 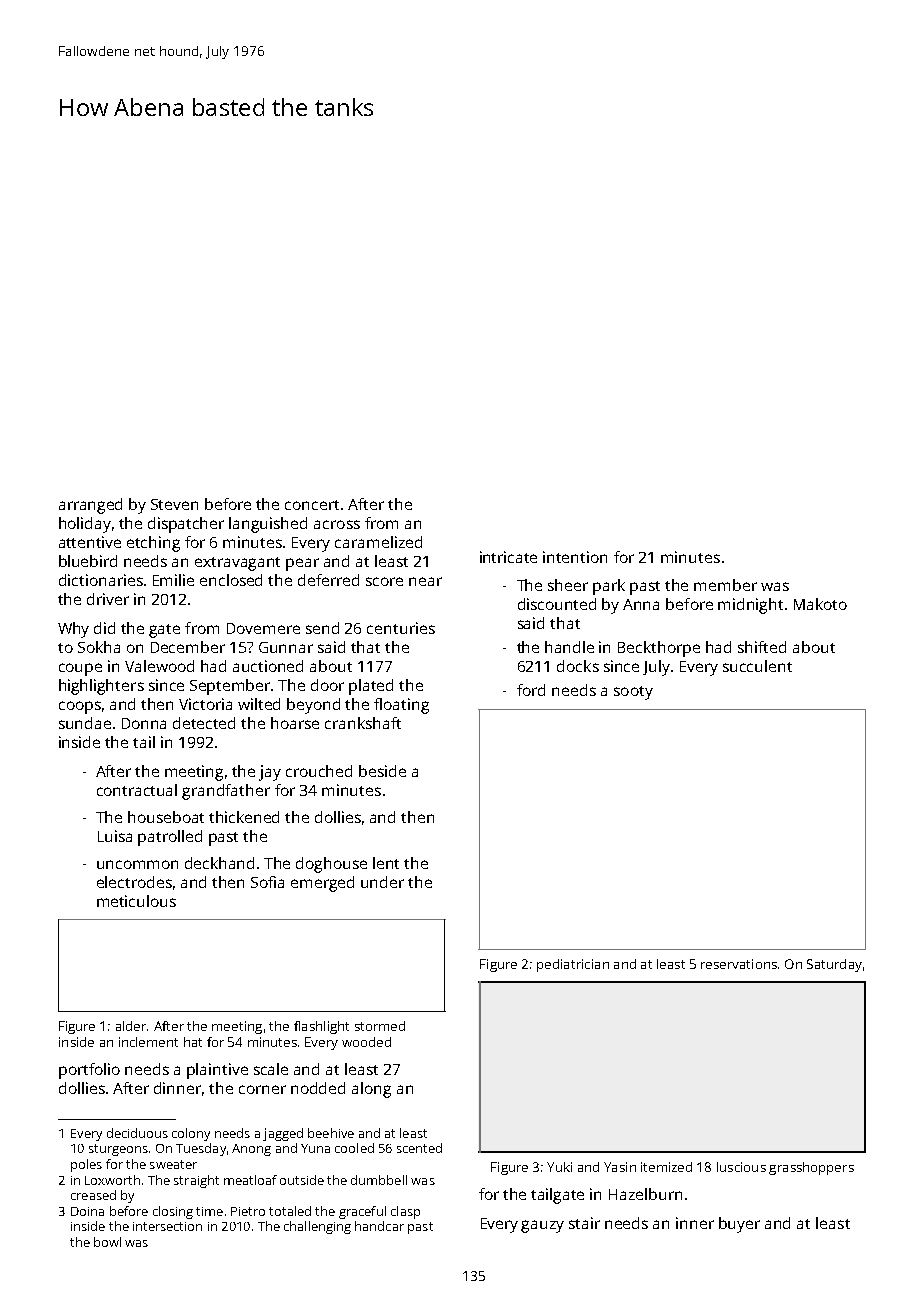 I want to click on Makoto, so click(x=820, y=604).
